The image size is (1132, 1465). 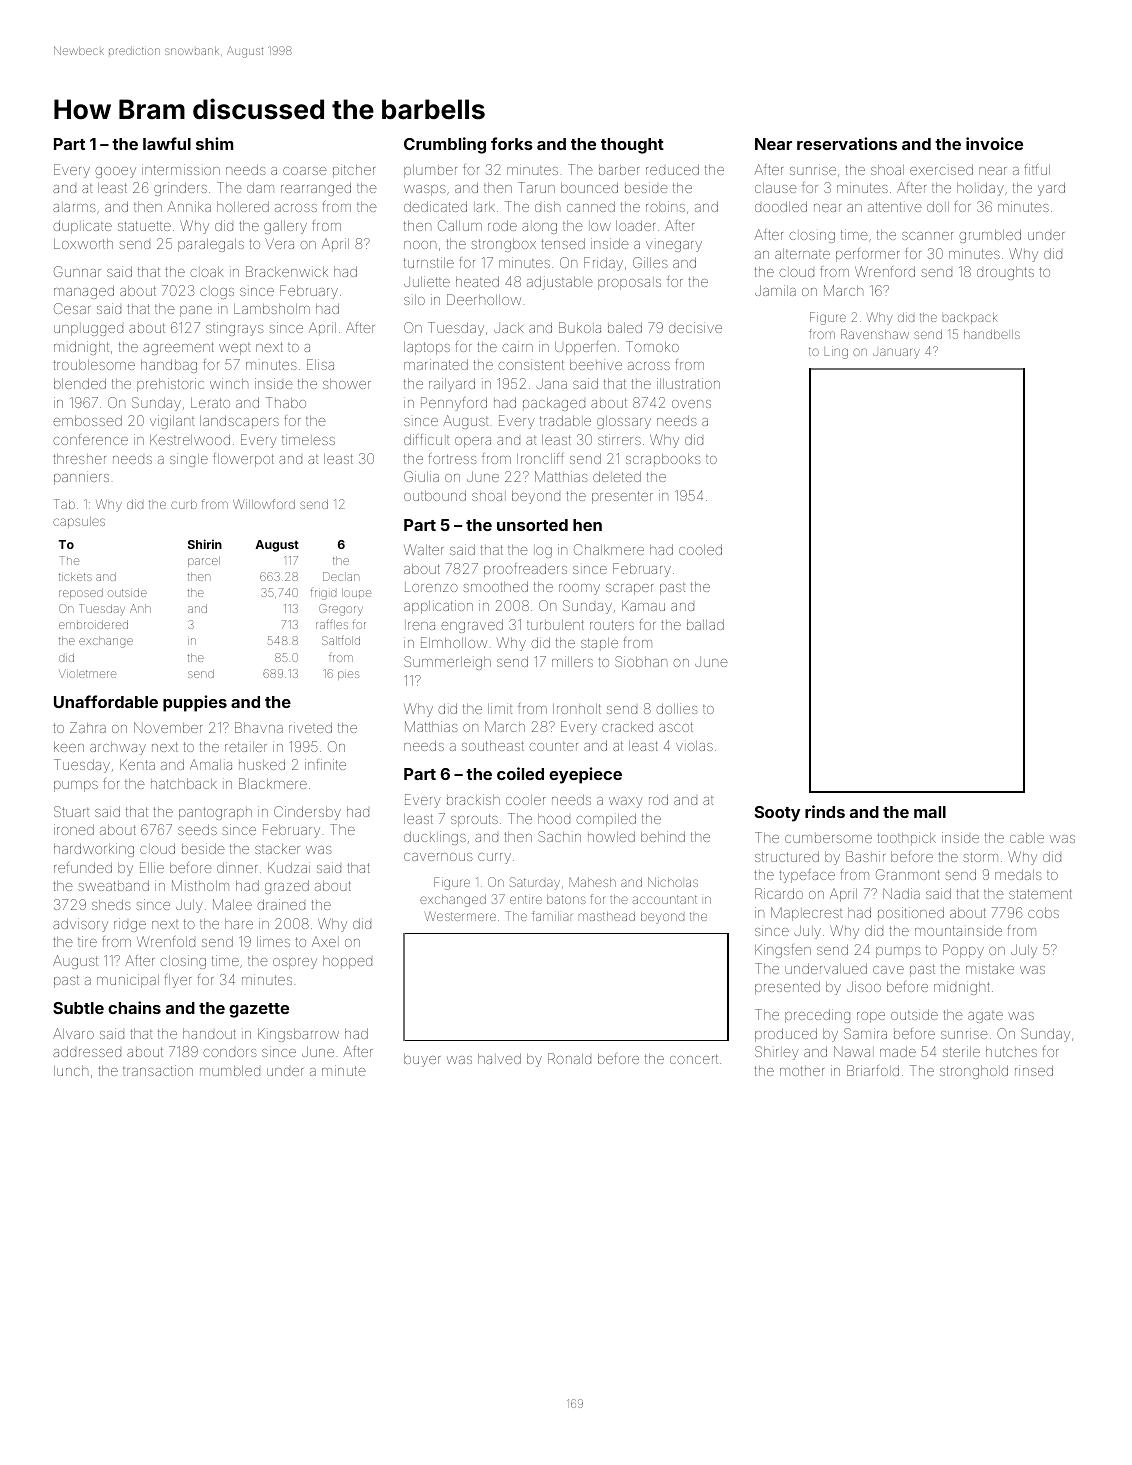 I want to click on mumbled, so click(x=230, y=1071).
